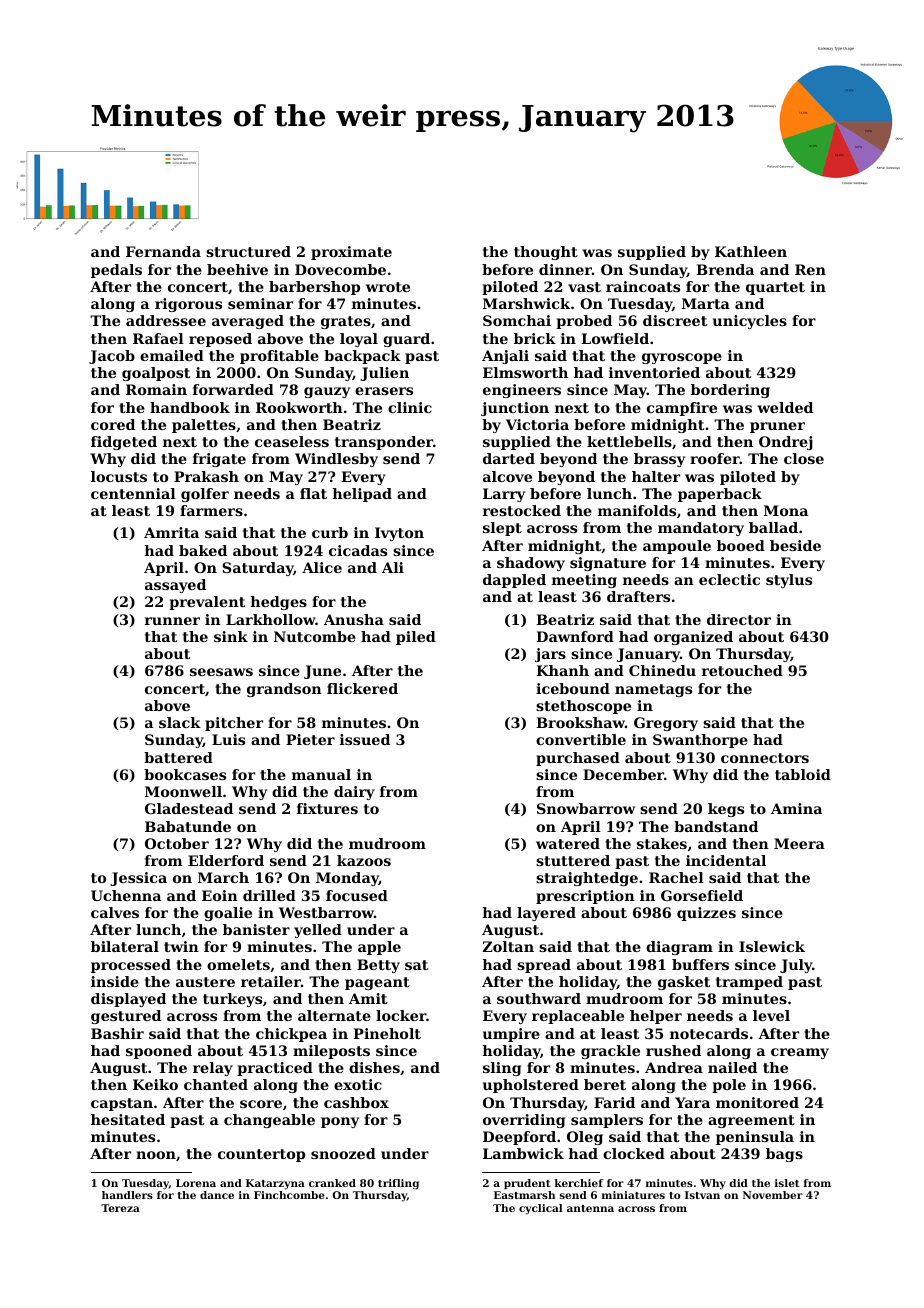 Image resolution: width=924 pixels, height=1308 pixels. What do you see at coordinates (725, 269) in the document?
I see `Brenda` at bounding box center [725, 269].
